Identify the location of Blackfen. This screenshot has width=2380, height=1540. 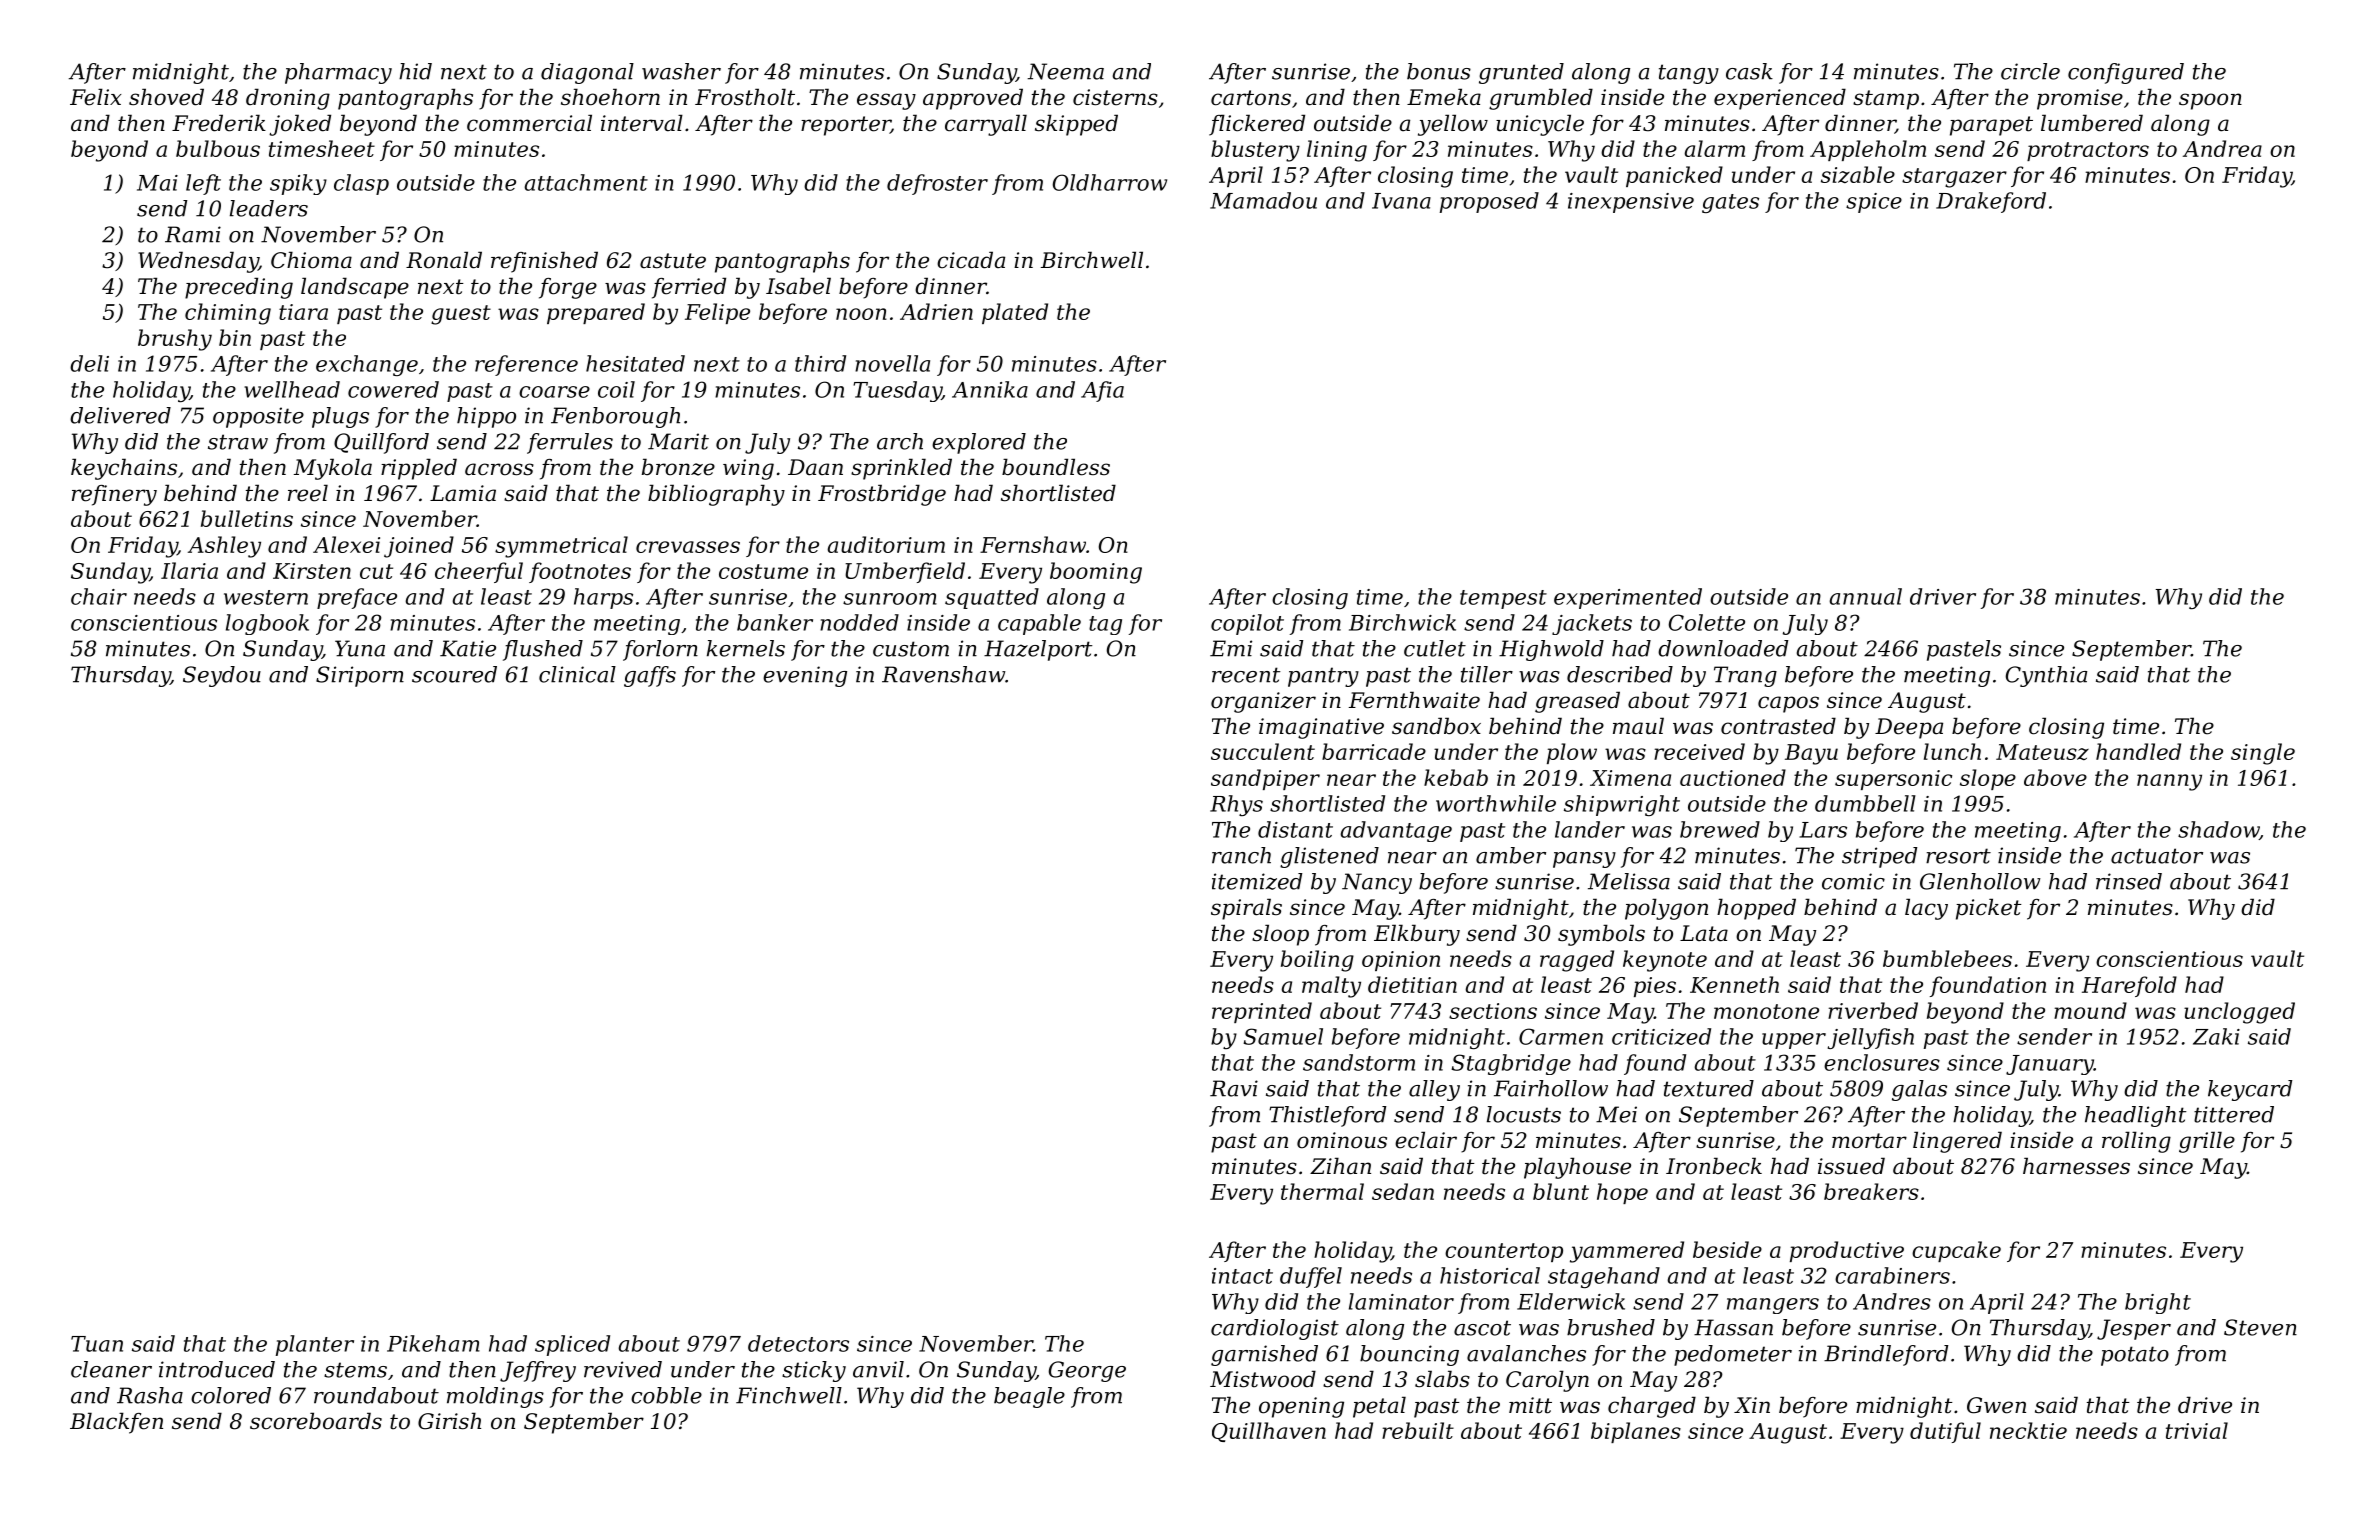
(116, 1423).
